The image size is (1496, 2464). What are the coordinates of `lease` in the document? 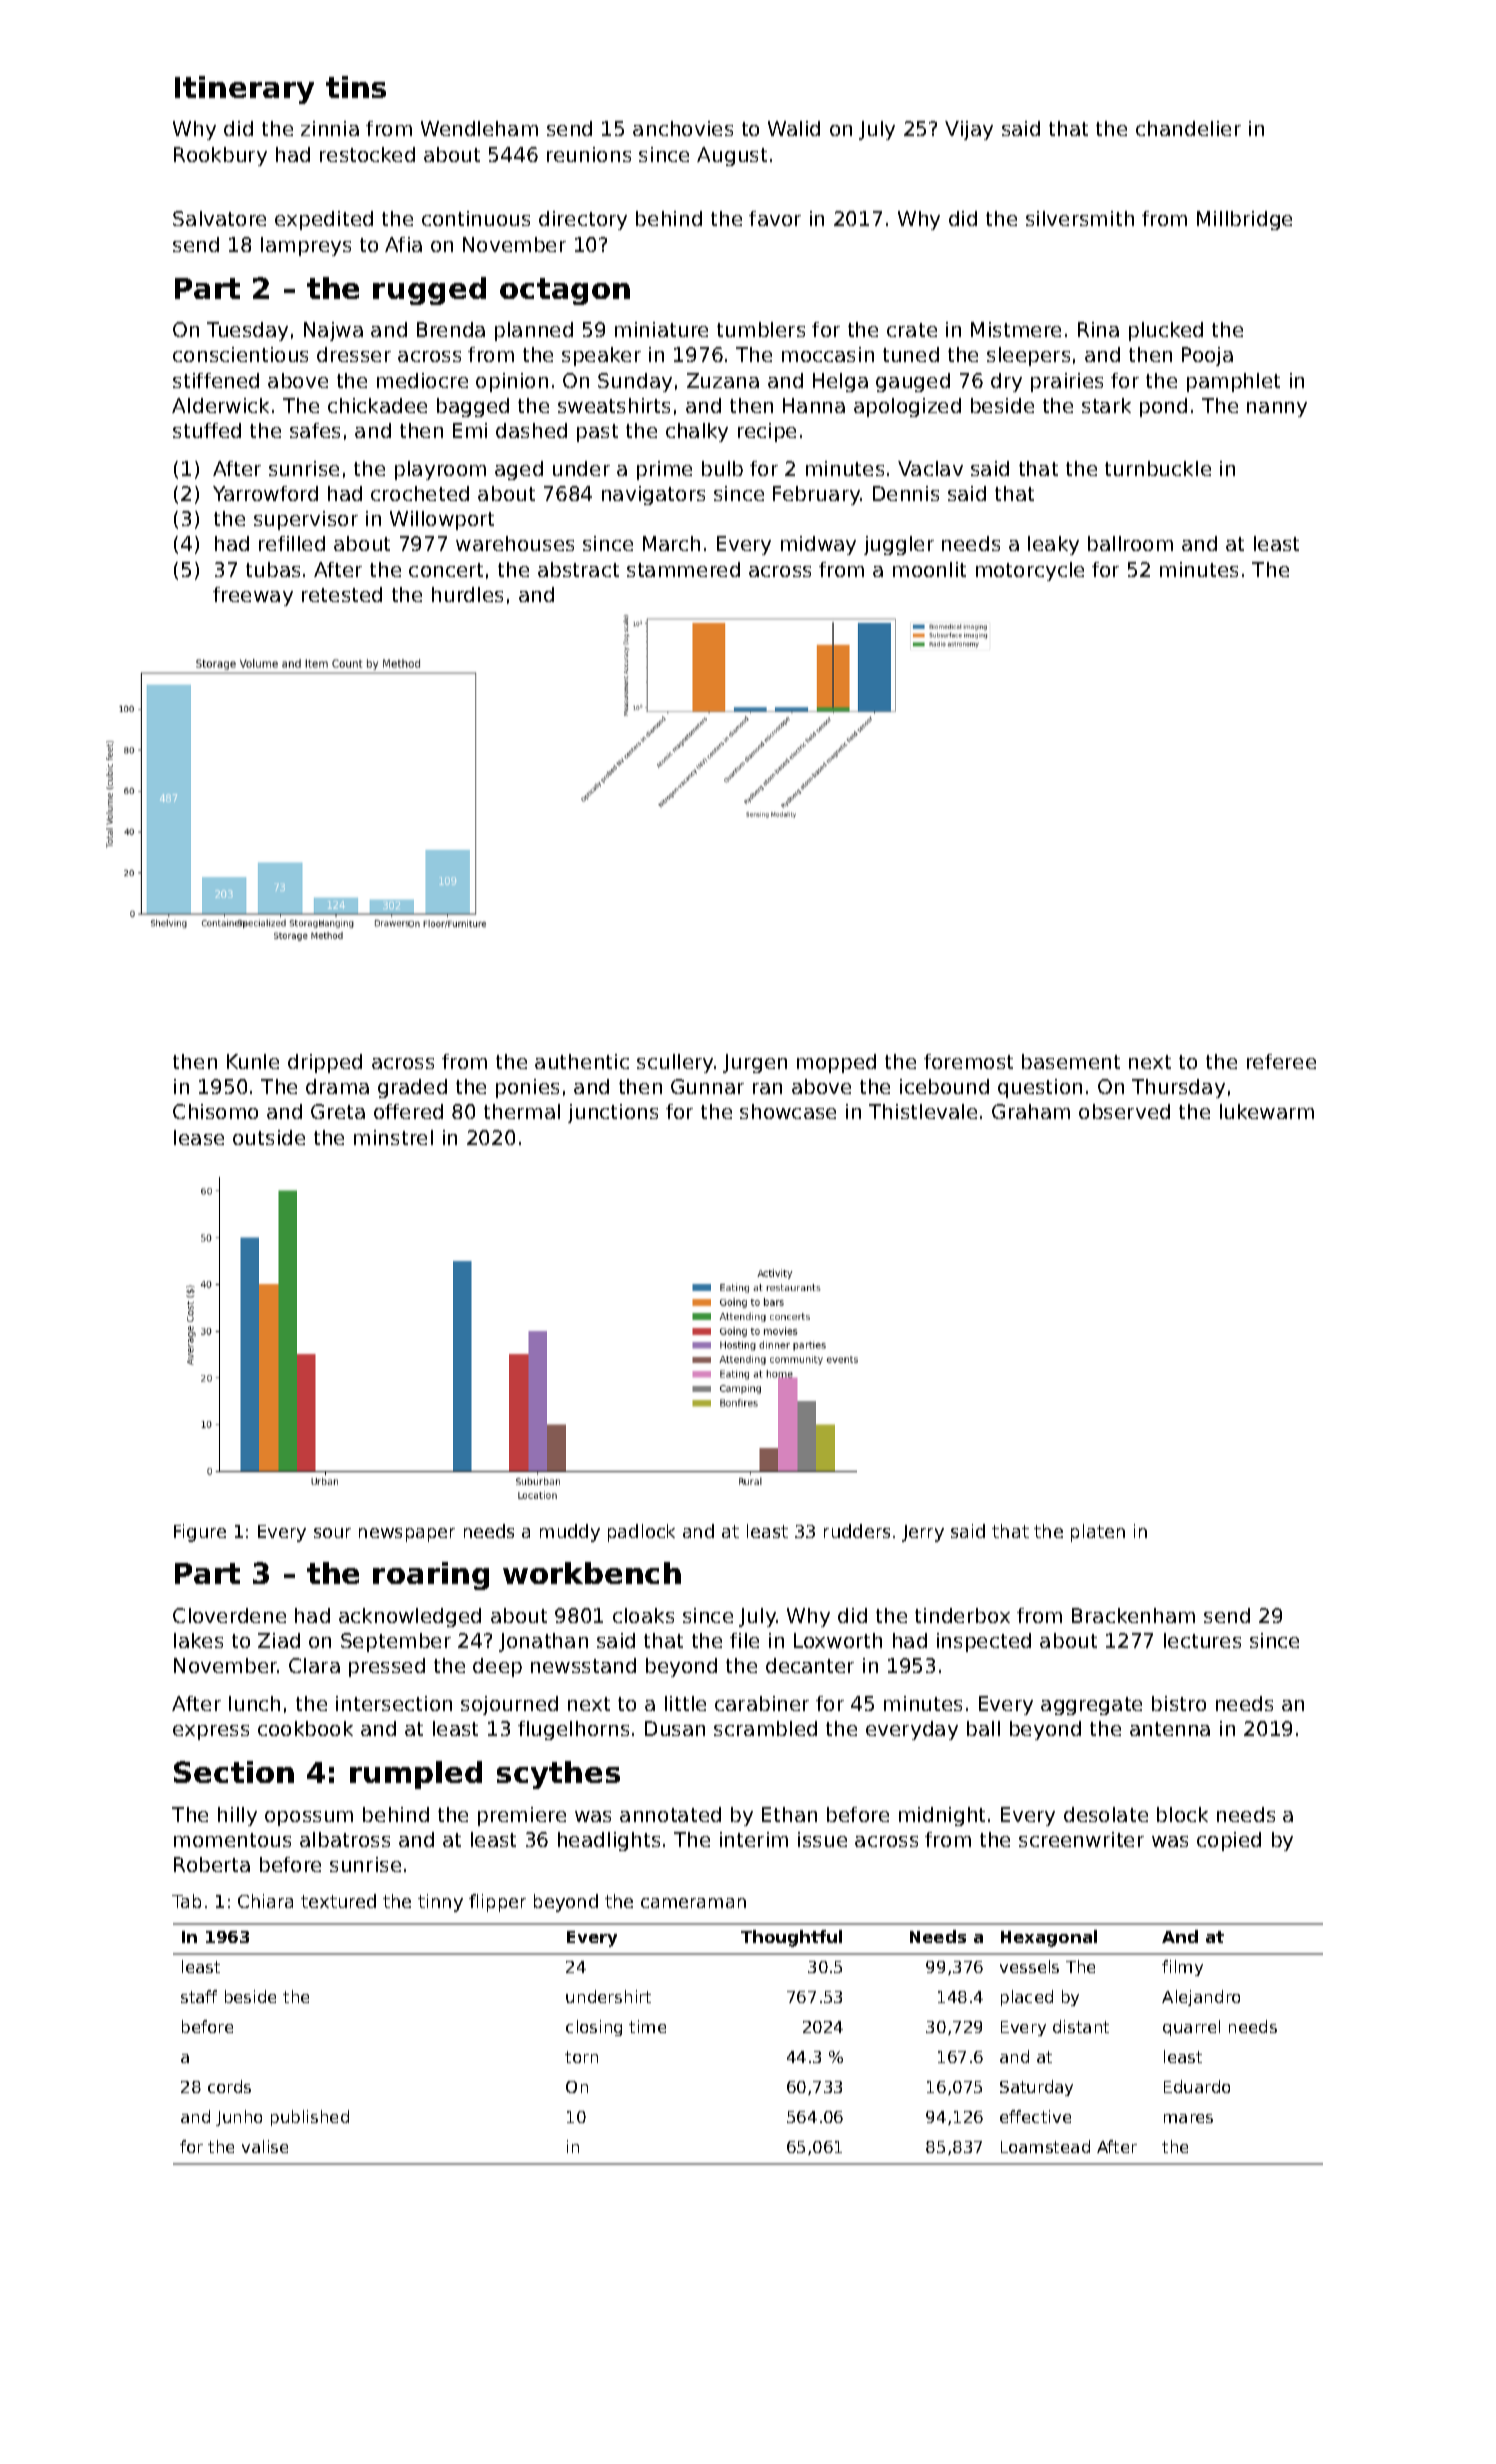 It's located at (199, 1137).
